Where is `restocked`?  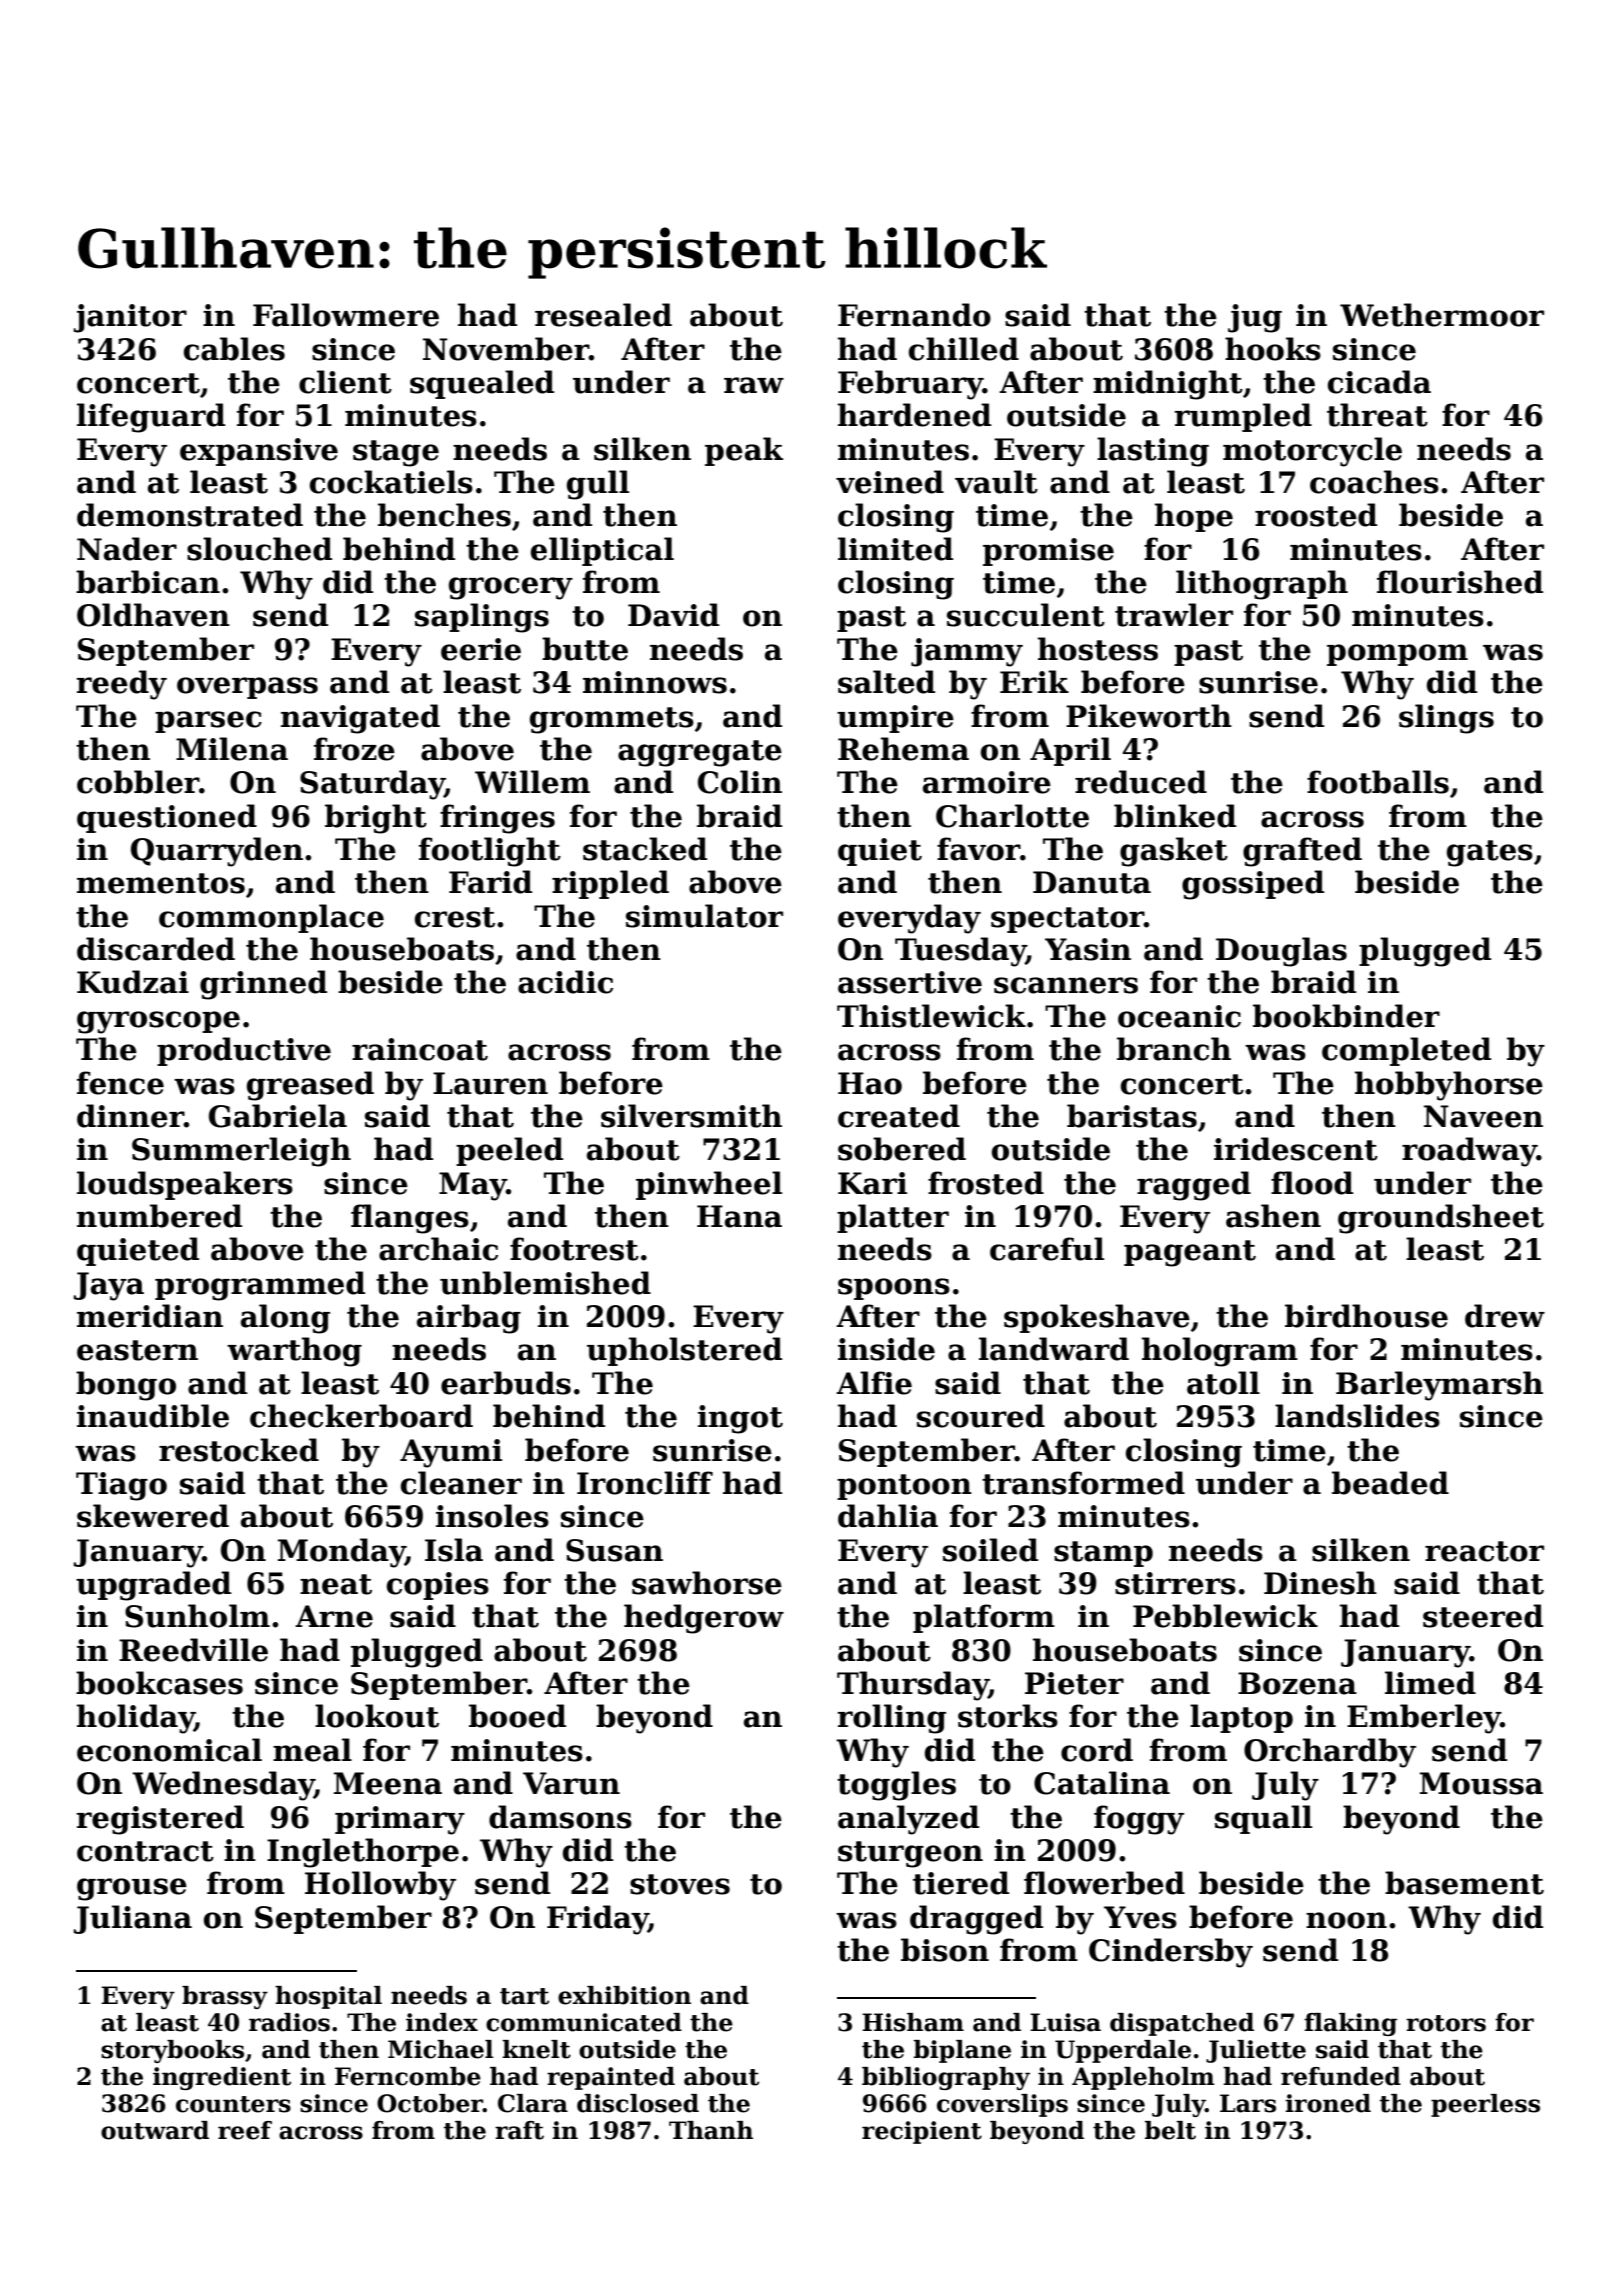 restocked is located at coordinates (239, 1450).
